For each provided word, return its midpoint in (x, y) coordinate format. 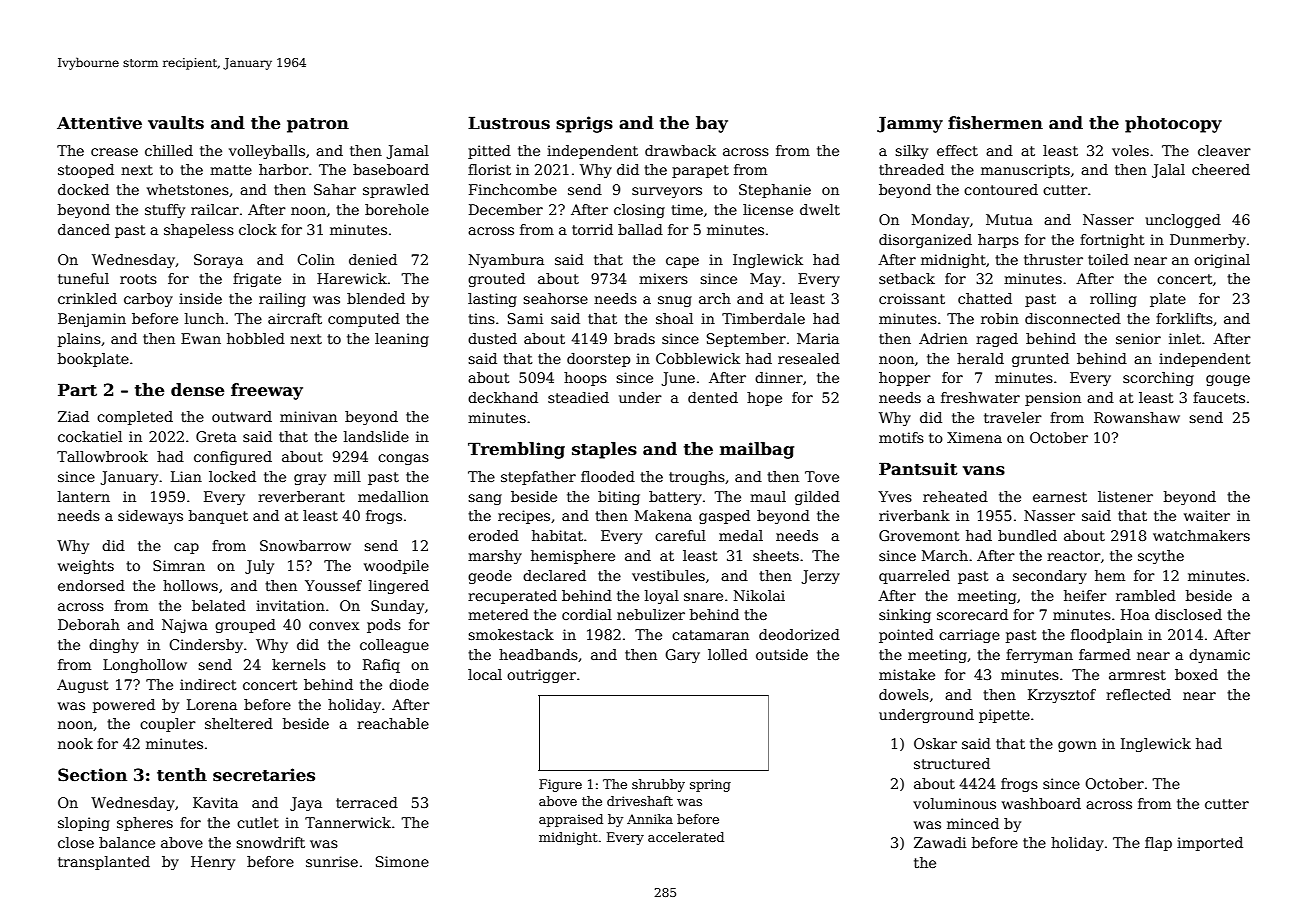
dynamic (1219, 656)
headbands (538, 654)
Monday (940, 221)
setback (907, 278)
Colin (316, 259)
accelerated (686, 837)
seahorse (555, 298)
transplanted (104, 863)
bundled (1027, 535)
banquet (218, 517)
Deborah (89, 624)
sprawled (396, 191)
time (687, 209)
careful (680, 535)
